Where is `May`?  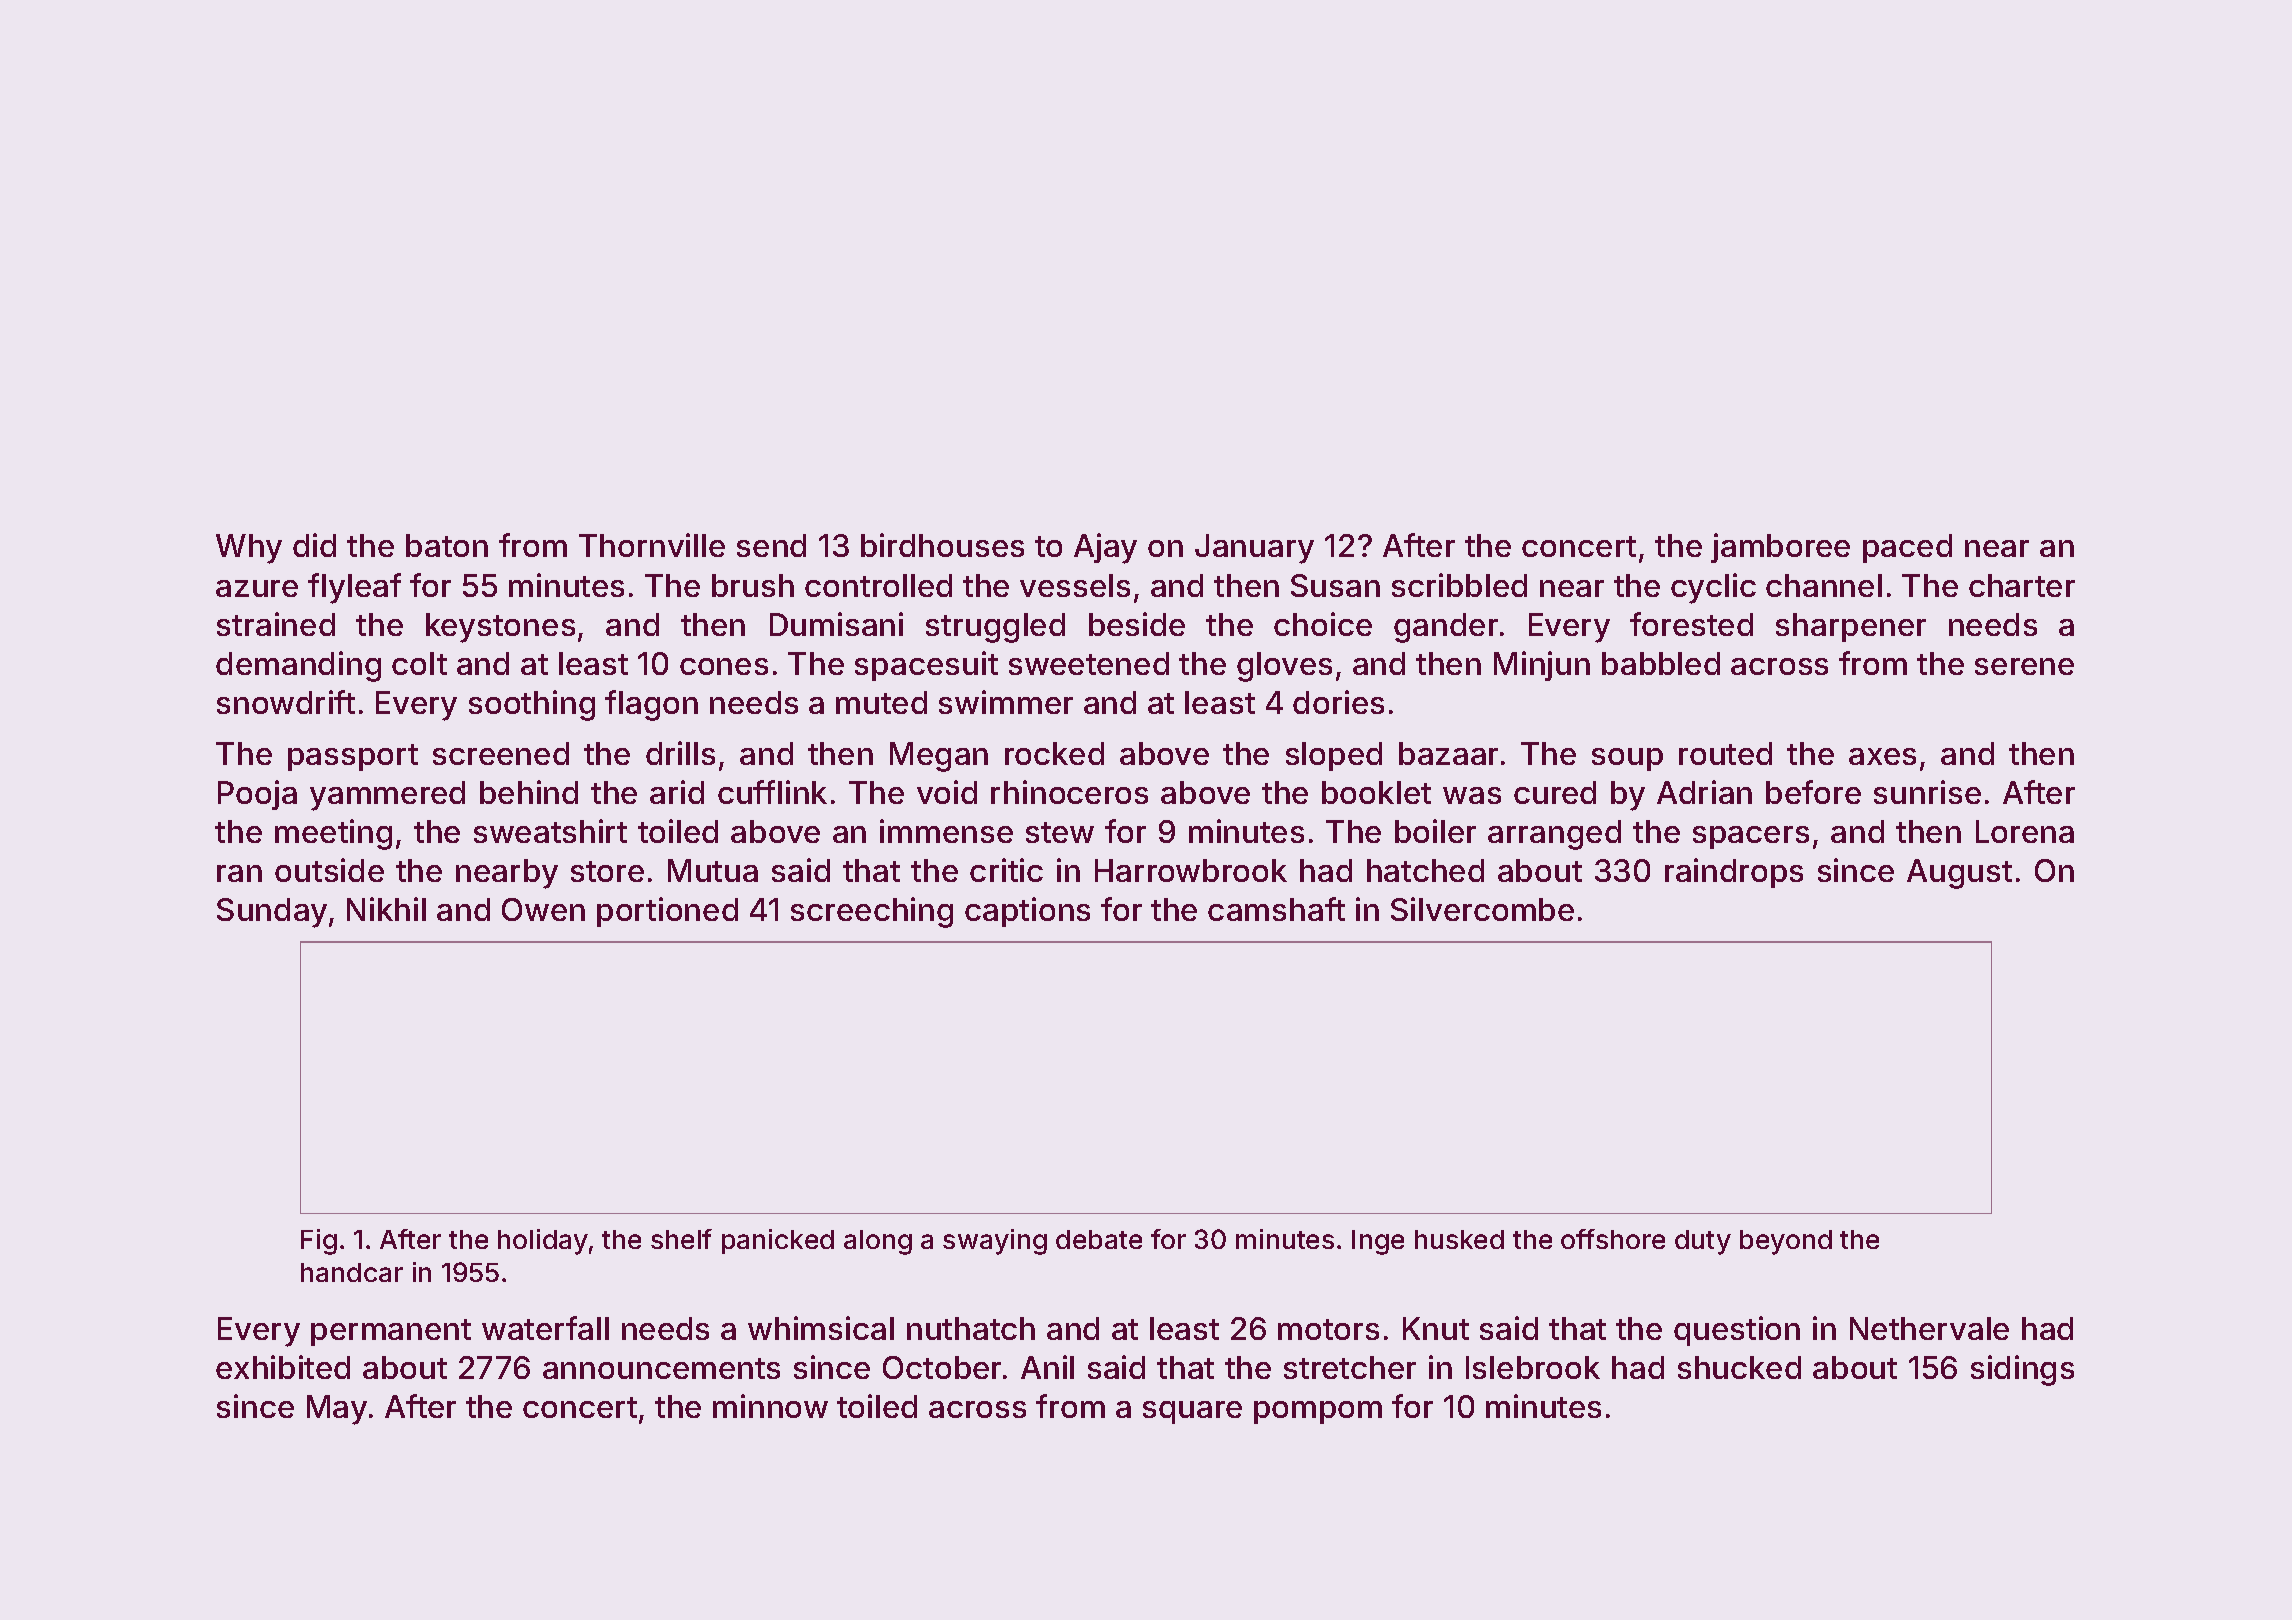 May is located at coordinates (337, 1410).
